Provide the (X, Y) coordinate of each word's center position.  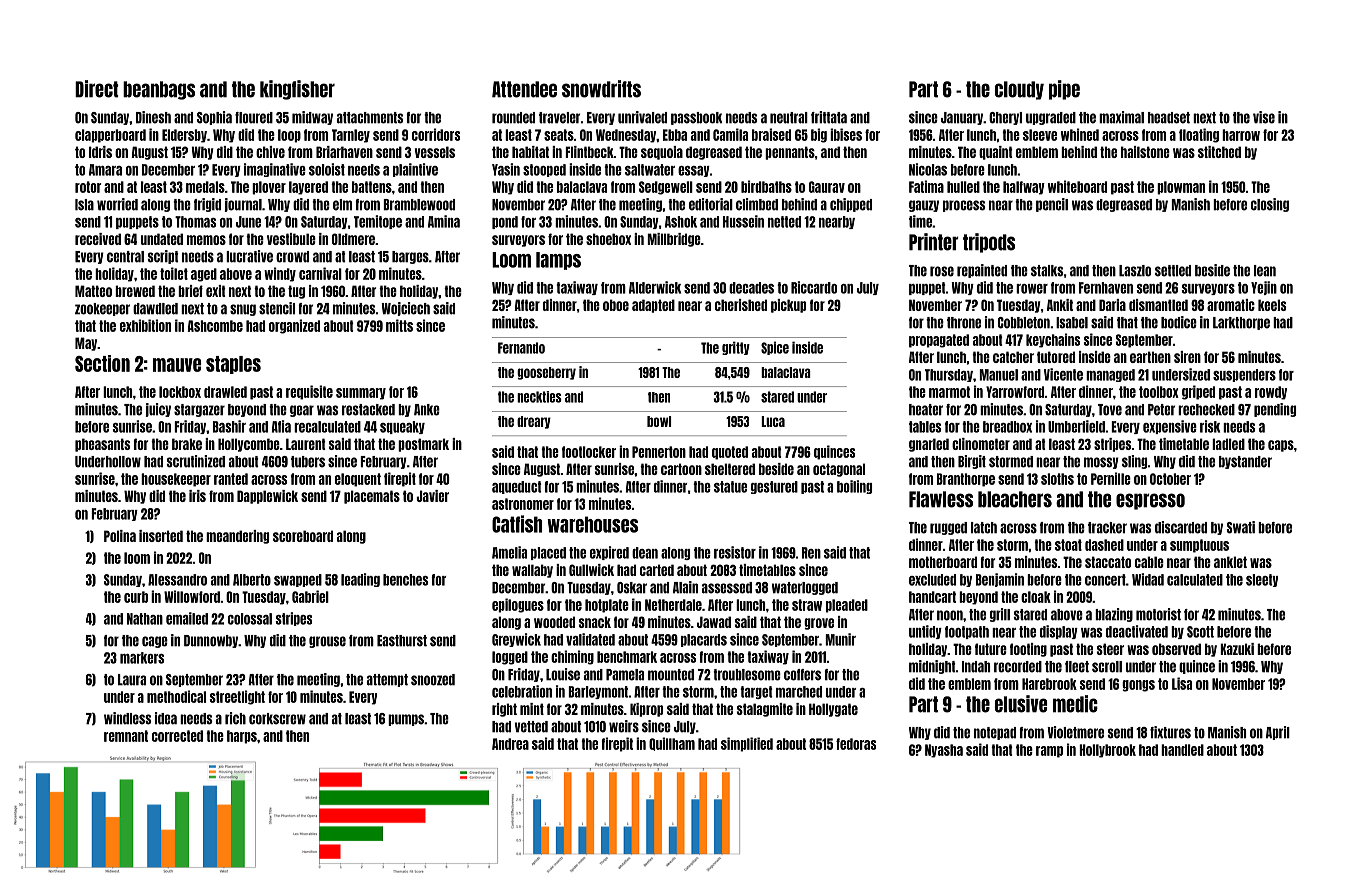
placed (548, 553)
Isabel (1072, 323)
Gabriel (310, 596)
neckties (539, 397)
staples (233, 365)
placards (704, 640)
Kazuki (1237, 649)
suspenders (1244, 375)
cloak (1036, 597)
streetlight (237, 697)
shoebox (608, 239)
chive (270, 152)
